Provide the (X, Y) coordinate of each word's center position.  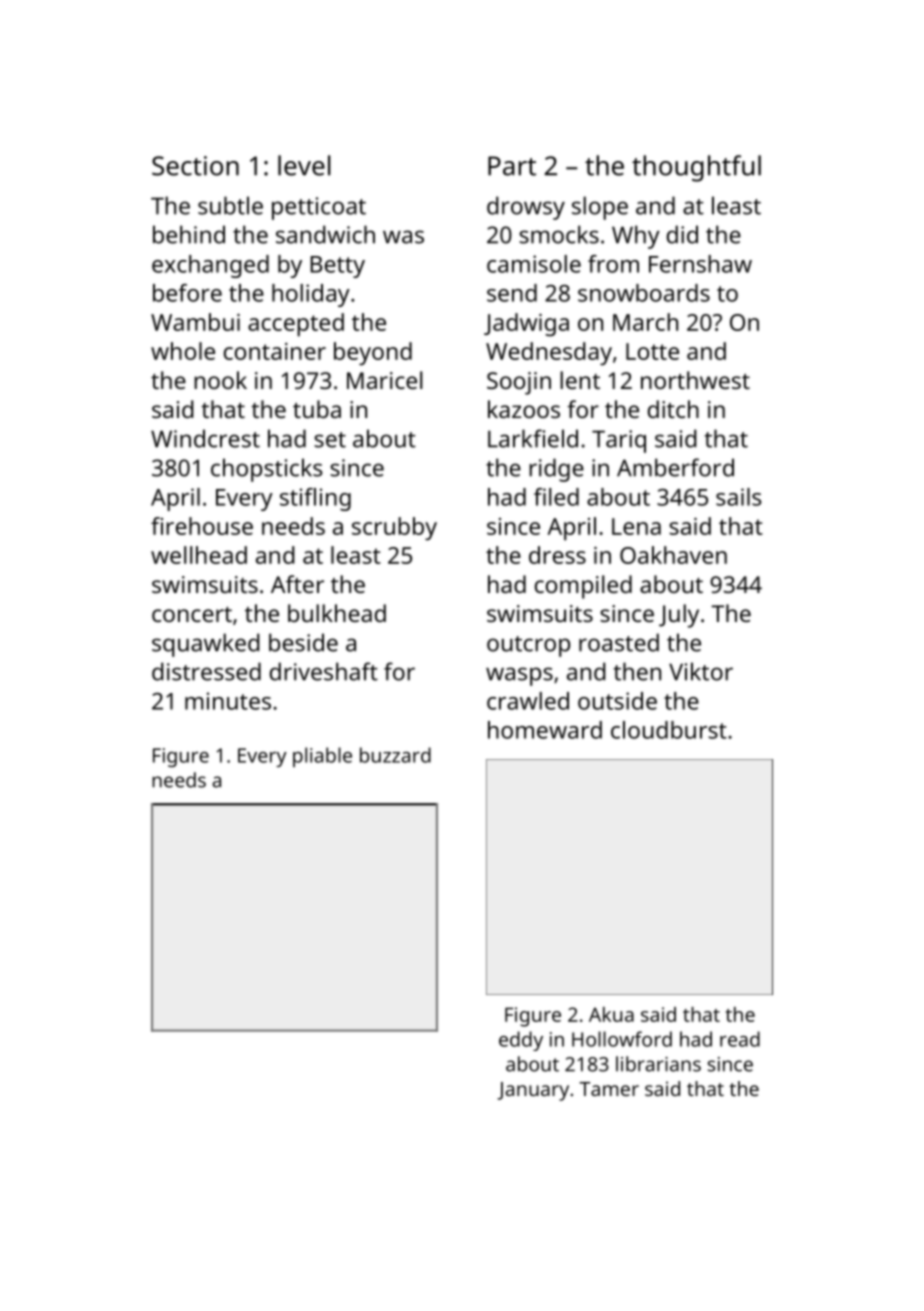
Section (195, 166)
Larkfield (533, 438)
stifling (315, 499)
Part (512, 166)
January (533, 1091)
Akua (611, 1014)
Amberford (675, 467)
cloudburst (669, 730)
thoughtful (696, 168)
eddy (521, 1041)
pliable (322, 757)
